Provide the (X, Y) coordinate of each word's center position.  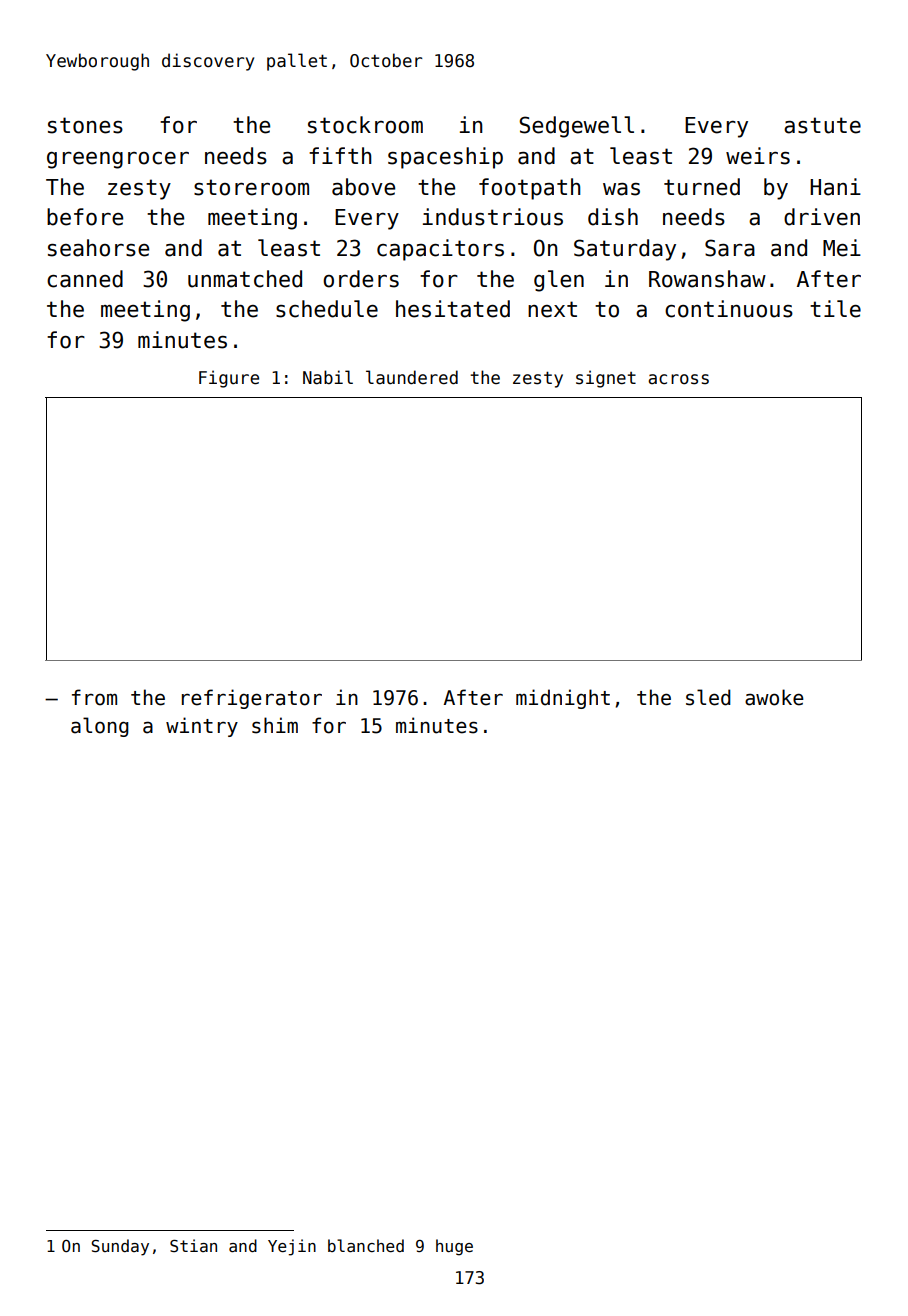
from (94, 697)
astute (822, 125)
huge (454, 1247)
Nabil (328, 377)
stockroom (365, 125)
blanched (366, 1245)
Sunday (120, 1247)
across (678, 379)
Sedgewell (576, 127)
